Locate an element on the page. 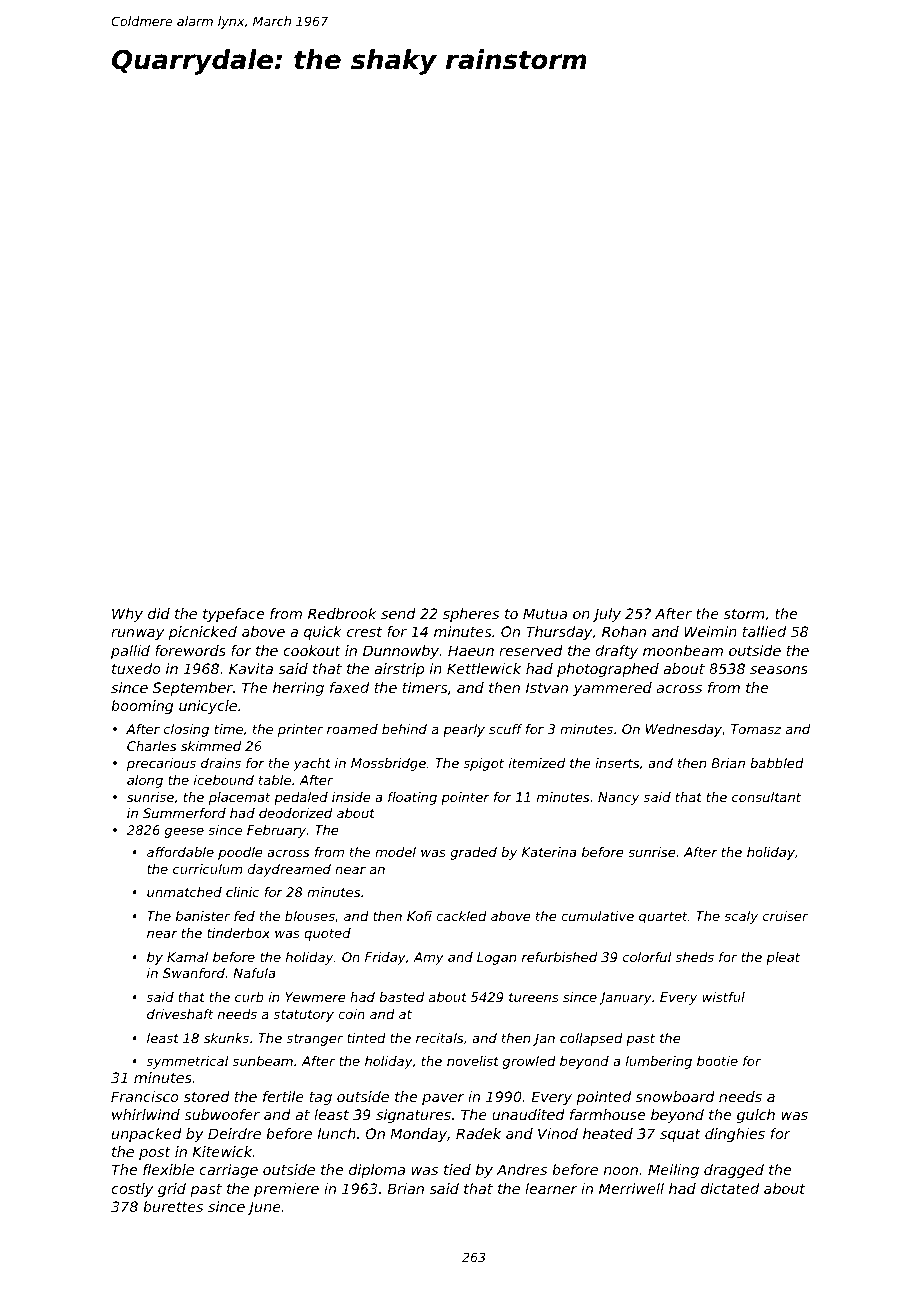 The width and height of the document is (924, 1308). did is located at coordinates (159, 613).
